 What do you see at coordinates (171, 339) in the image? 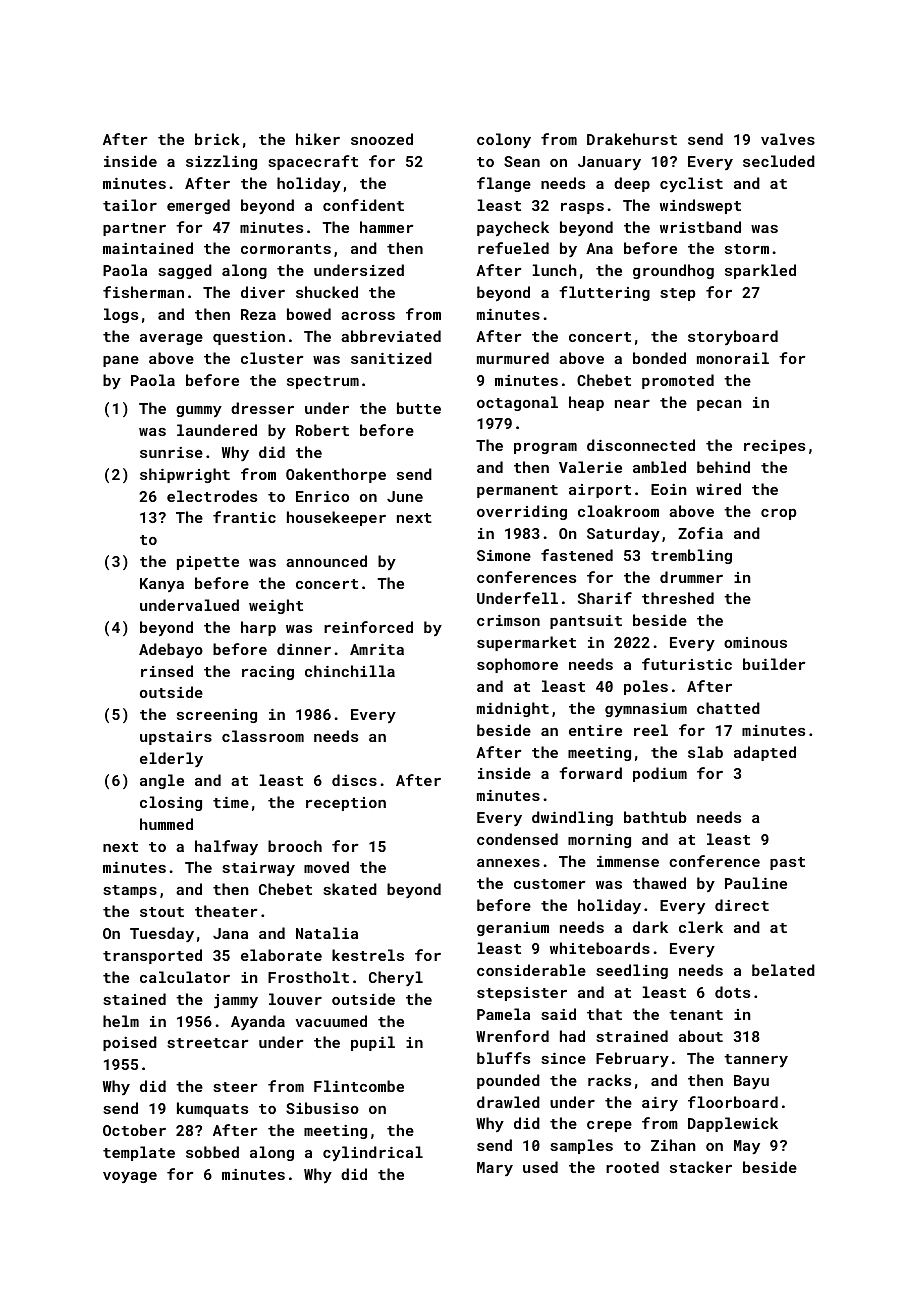
I see `average` at bounding box center [171, 339].
